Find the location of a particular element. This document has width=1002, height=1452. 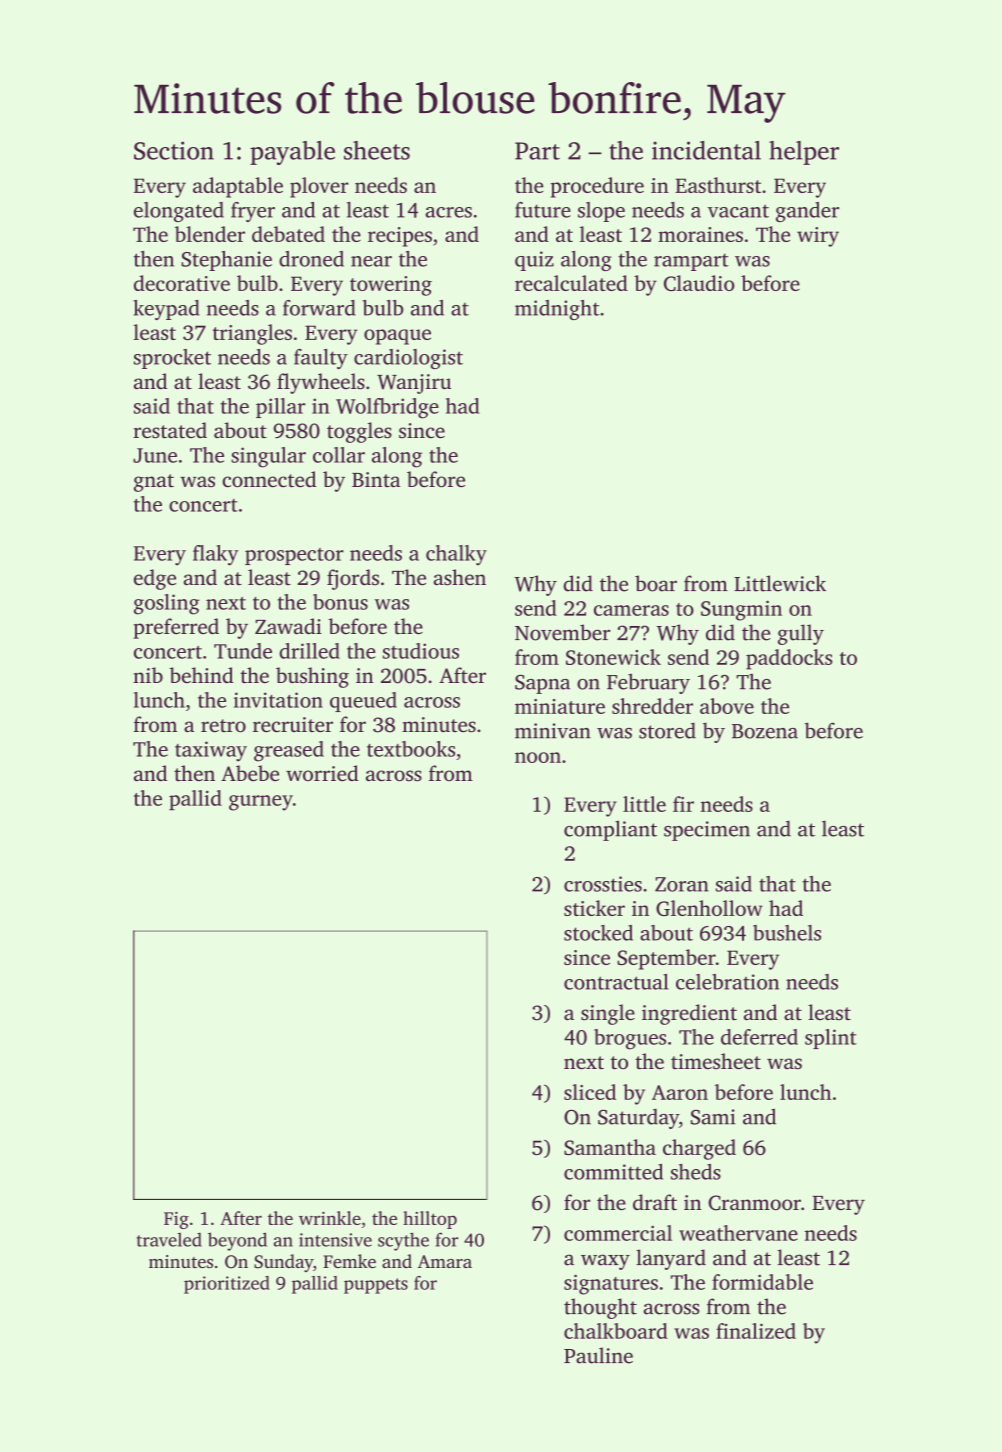

textbooks is located at coordinates (411, 749).
